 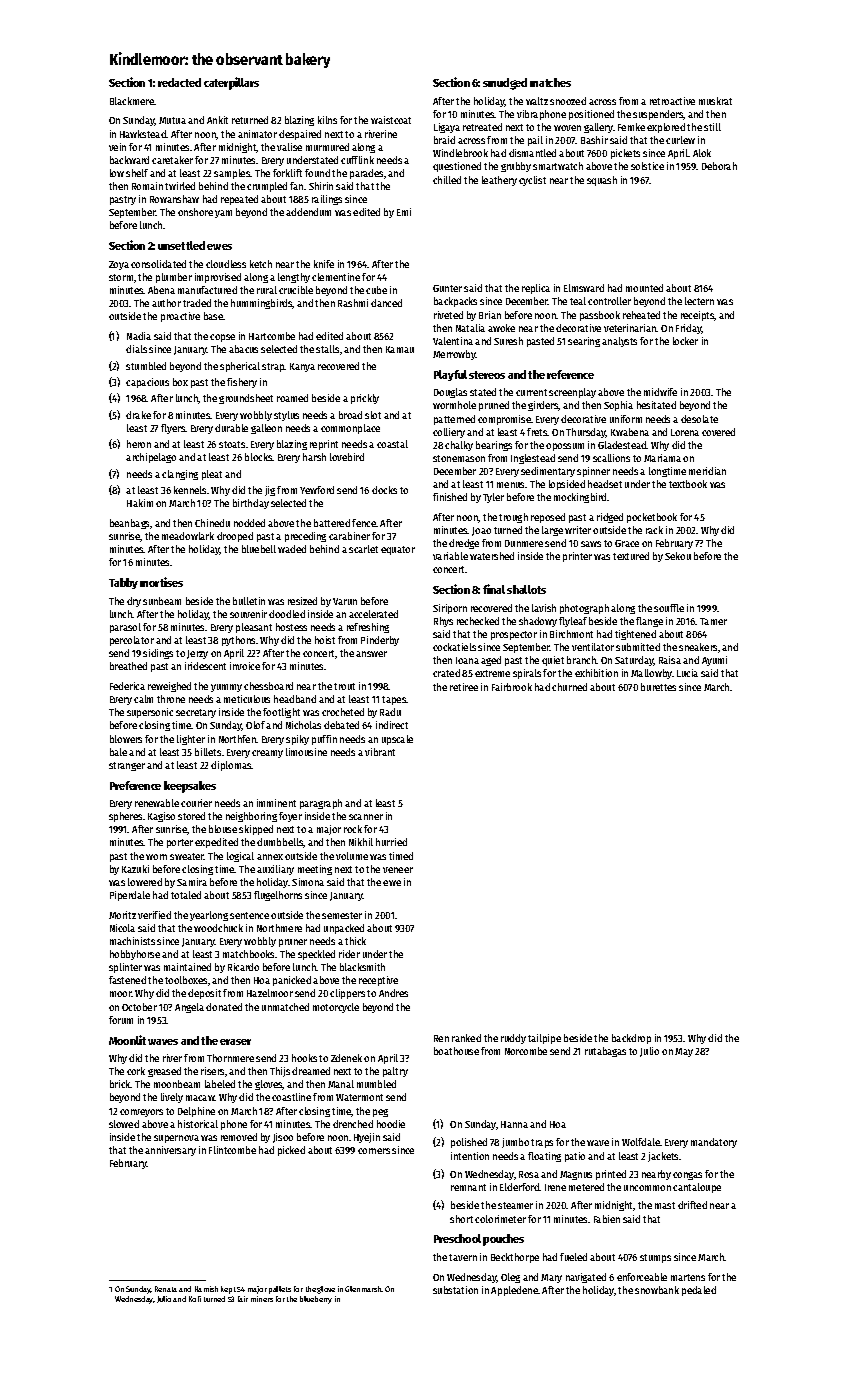 I want to click on redacted, so click(x=179, y=82).
